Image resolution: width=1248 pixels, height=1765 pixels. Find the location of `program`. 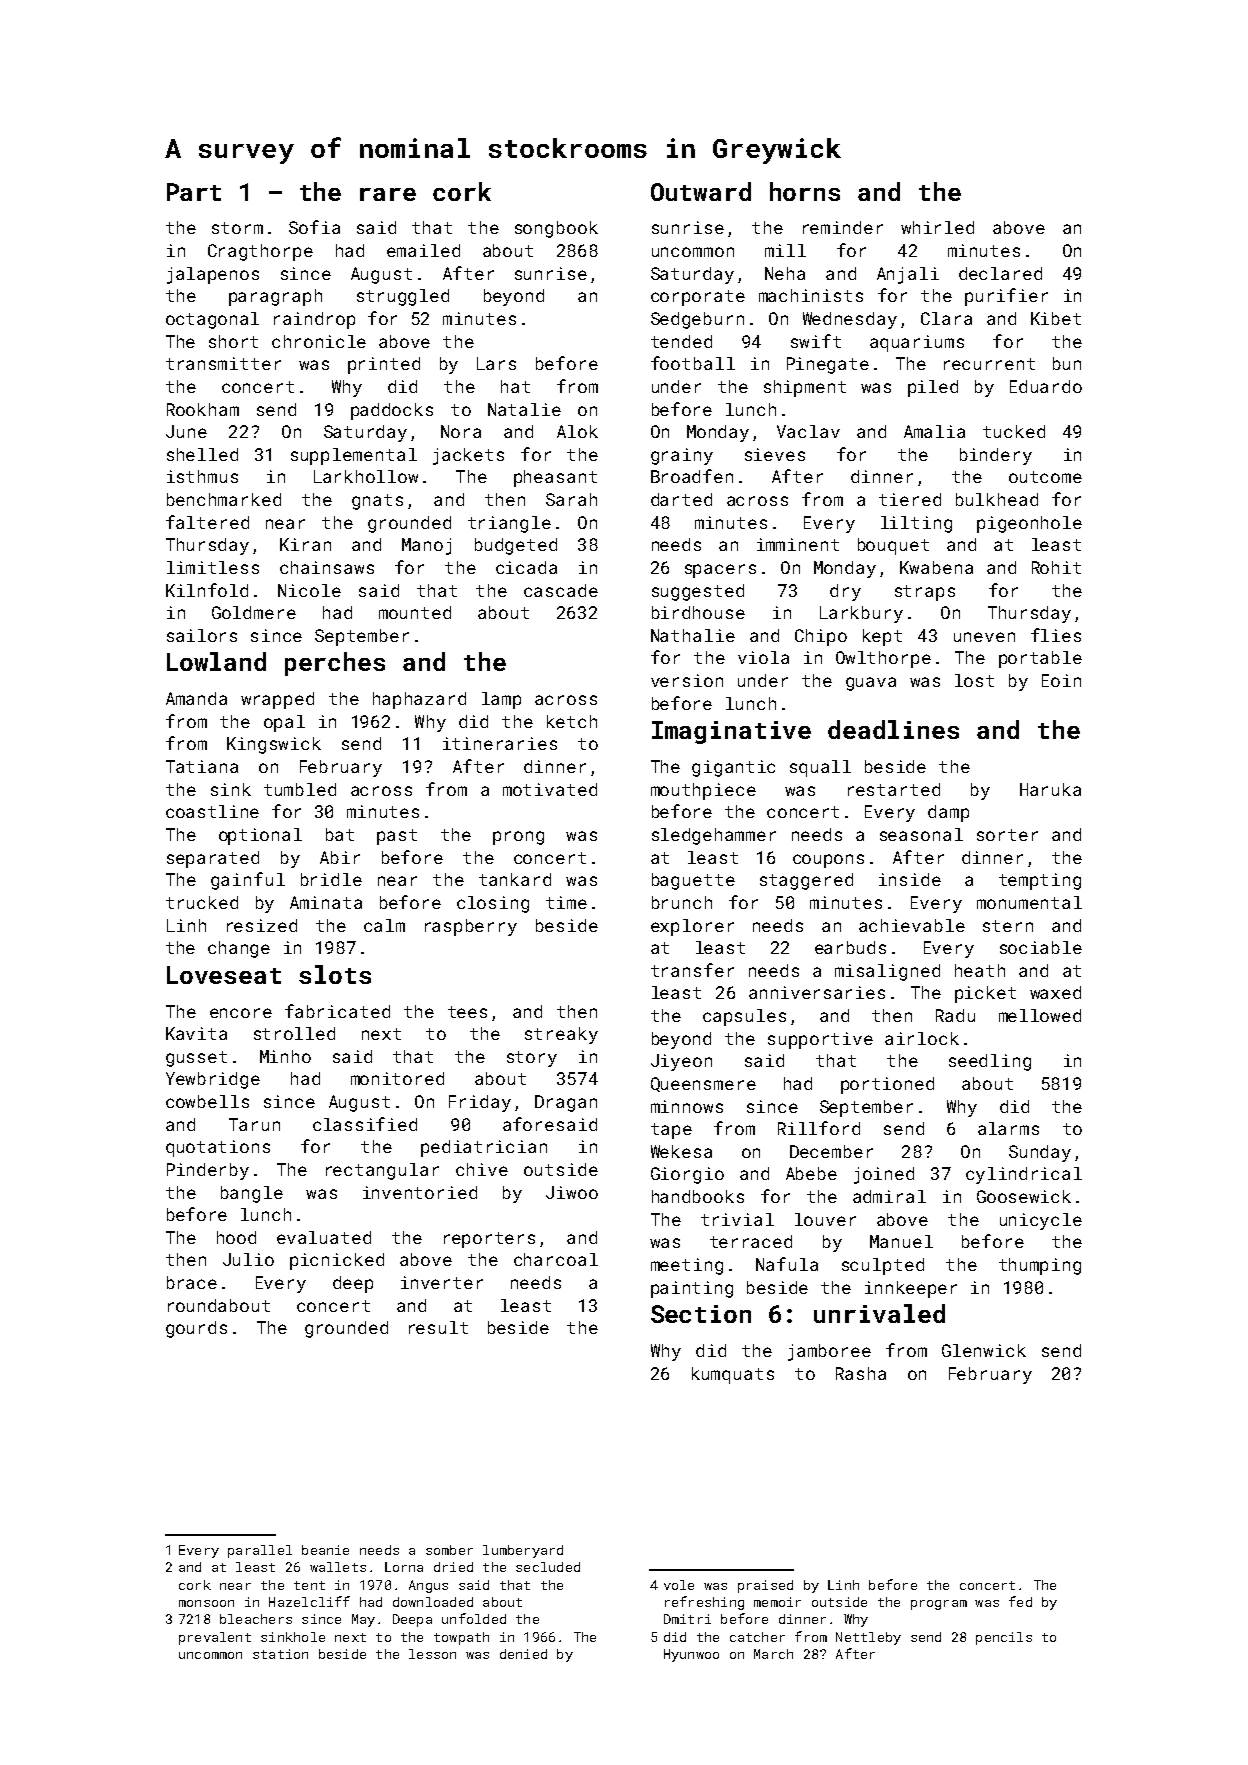

program is located at coordinates (939, 1605).
